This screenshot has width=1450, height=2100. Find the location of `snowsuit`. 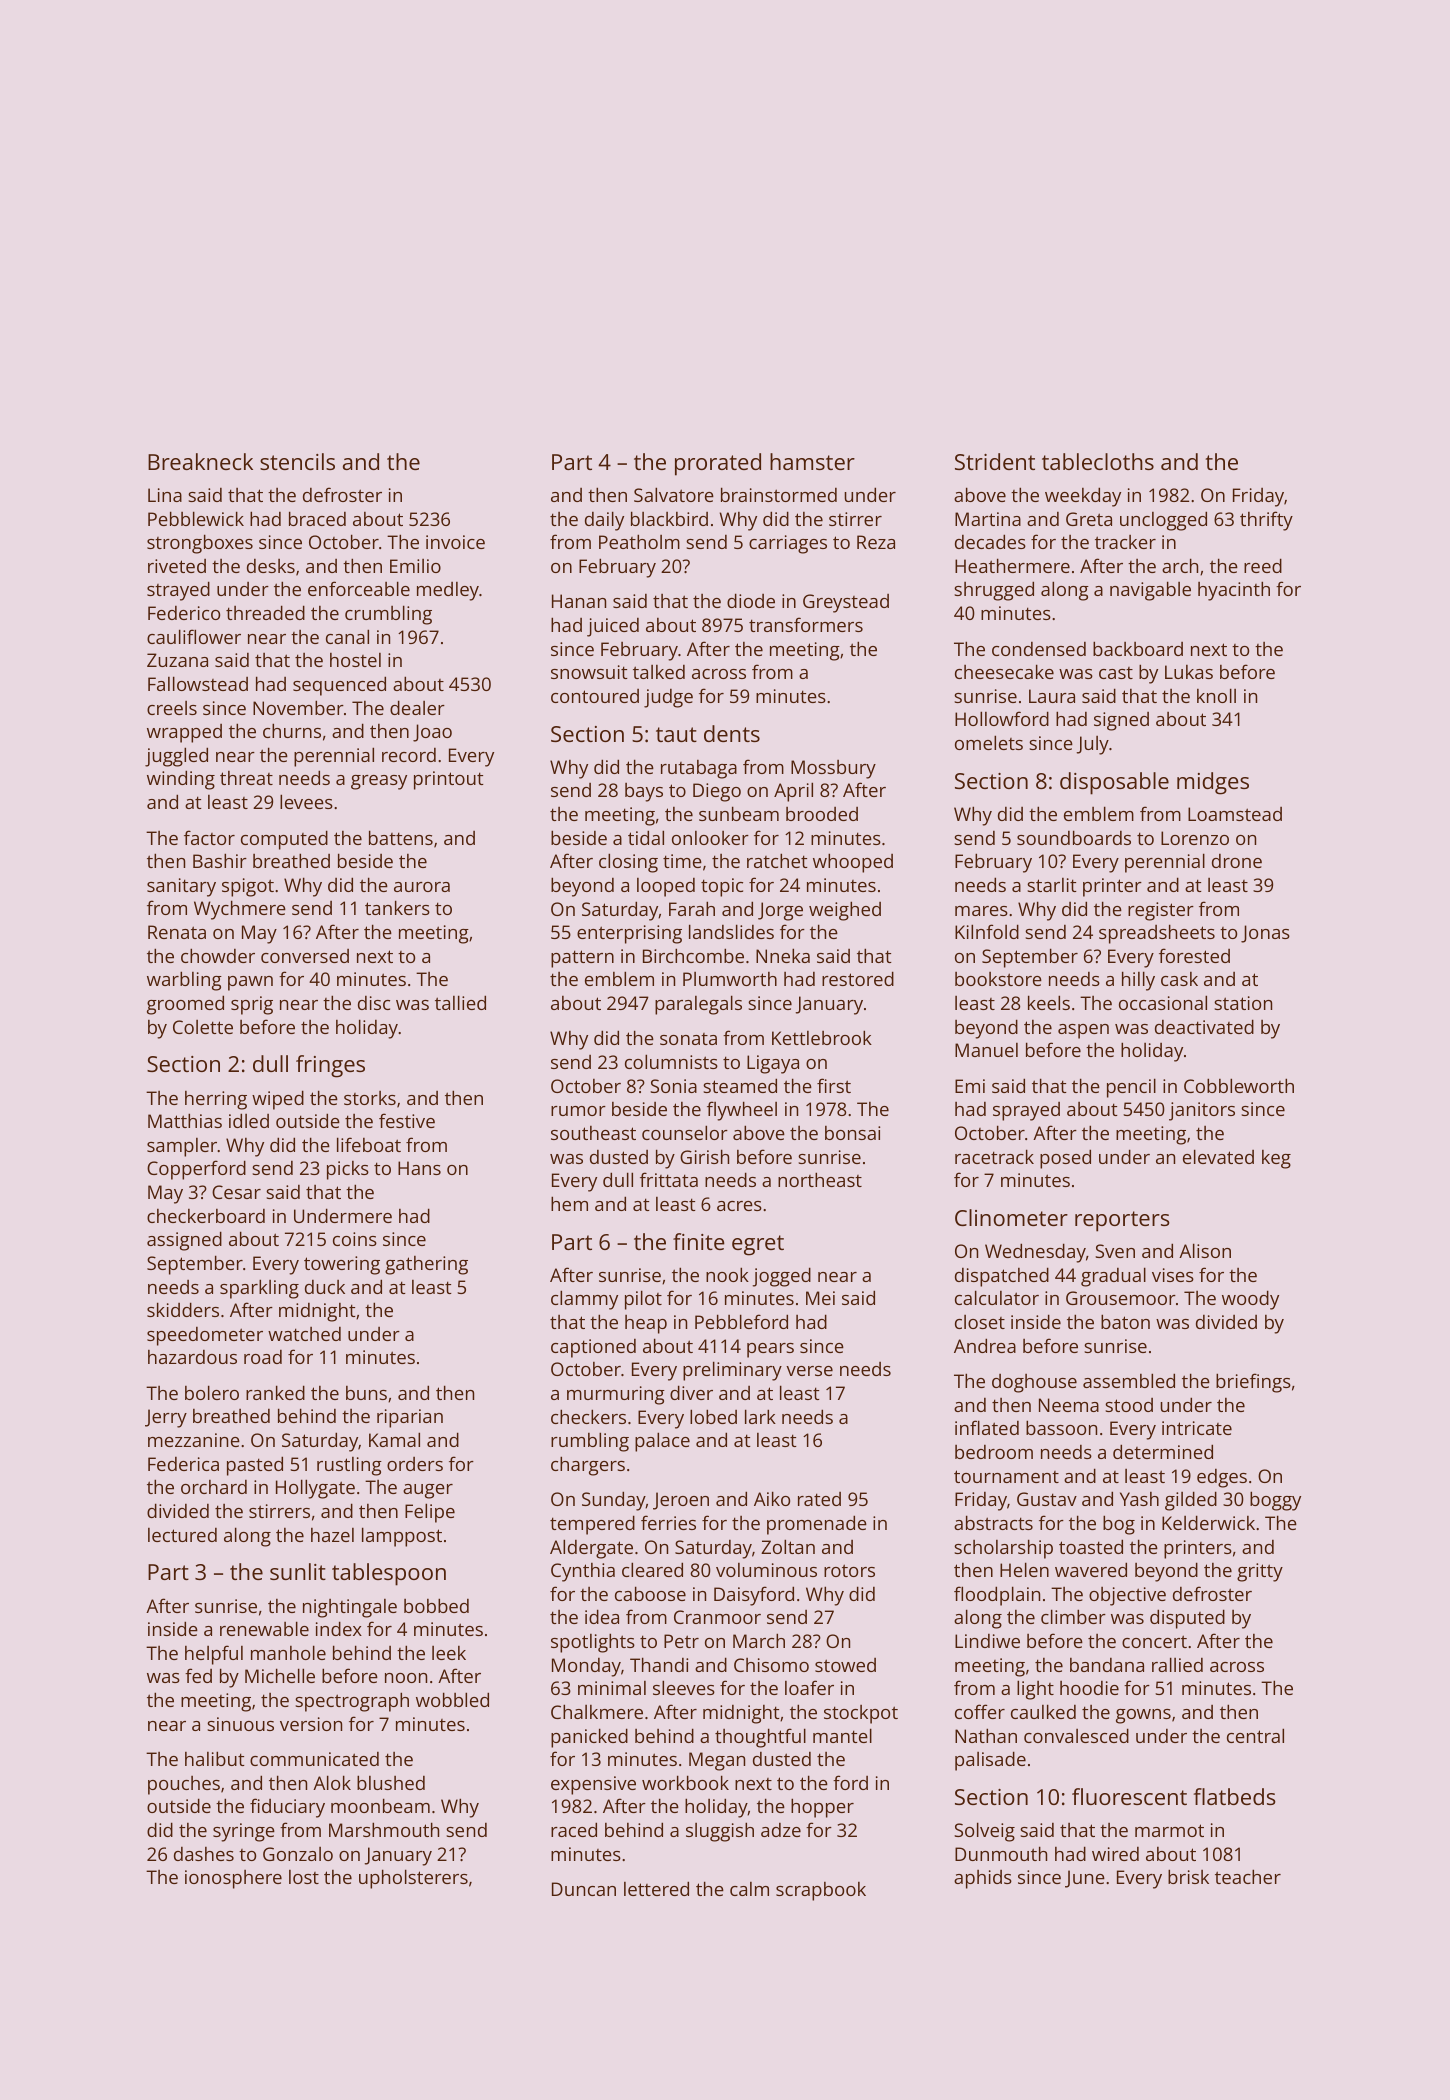

snowsuit is located at coordinates (589, 672).
